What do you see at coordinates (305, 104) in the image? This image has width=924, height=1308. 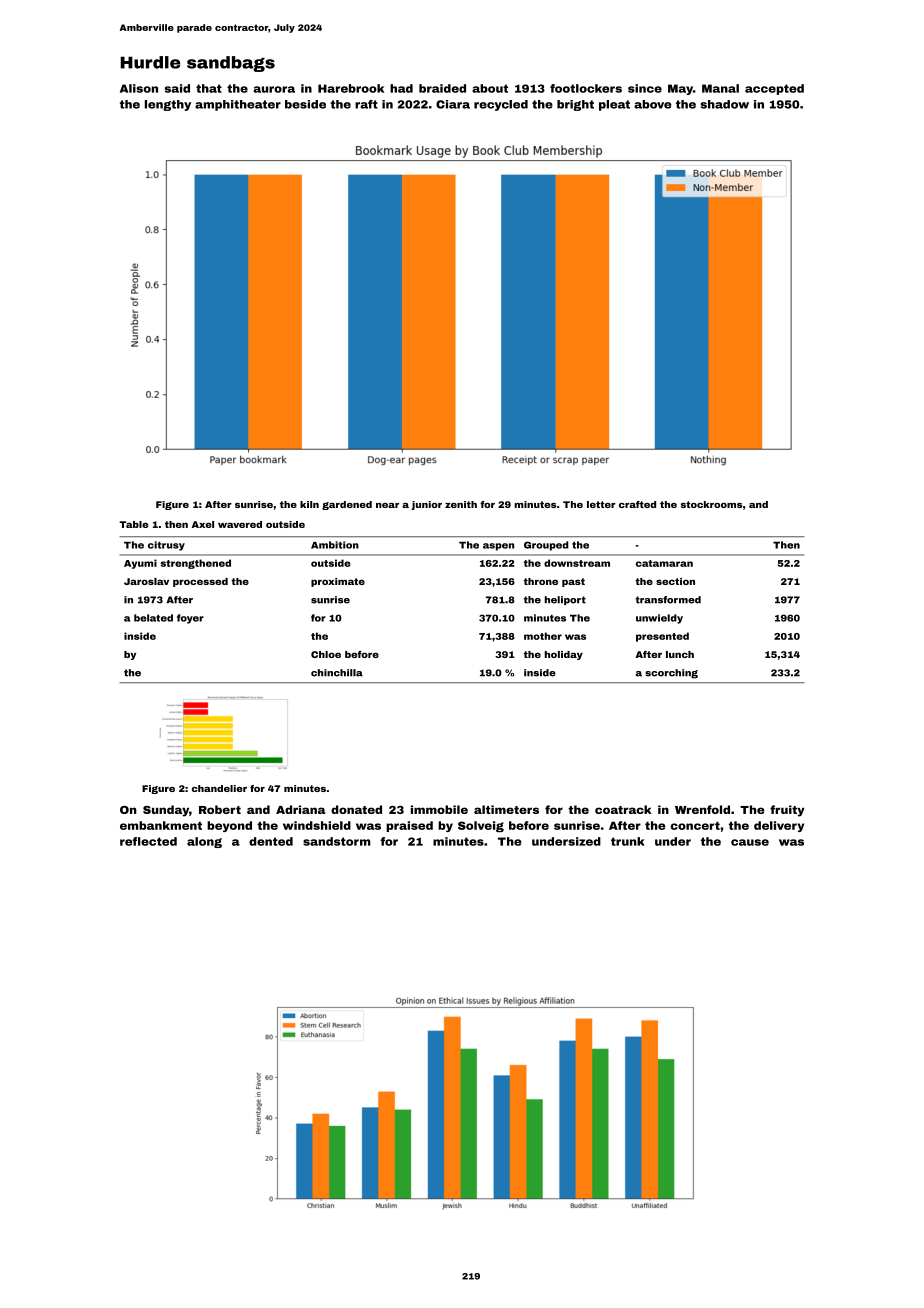 I see `beside` at bounding box center [305, 104].
